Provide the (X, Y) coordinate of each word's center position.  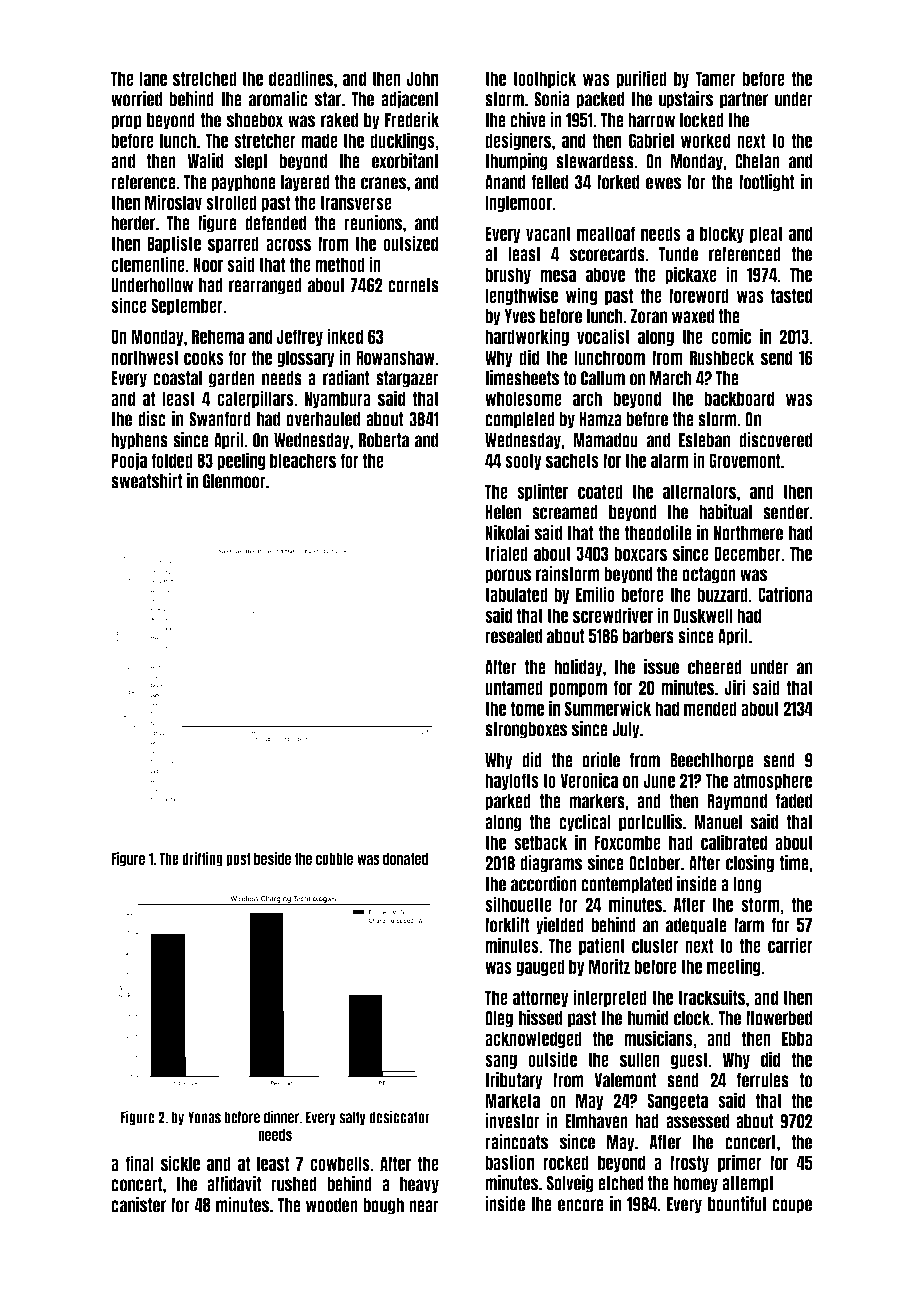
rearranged (265, 286)
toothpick (545, 79)
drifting (202, 859)
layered (305, 183)
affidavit (234, 1184)
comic (731, 336)
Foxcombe (627, 842)
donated (405, 859)
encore (581, 1205)
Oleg (499, 1019)
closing (750, 864)
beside (272, 858)
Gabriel (651, 140)
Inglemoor (518, 203)
